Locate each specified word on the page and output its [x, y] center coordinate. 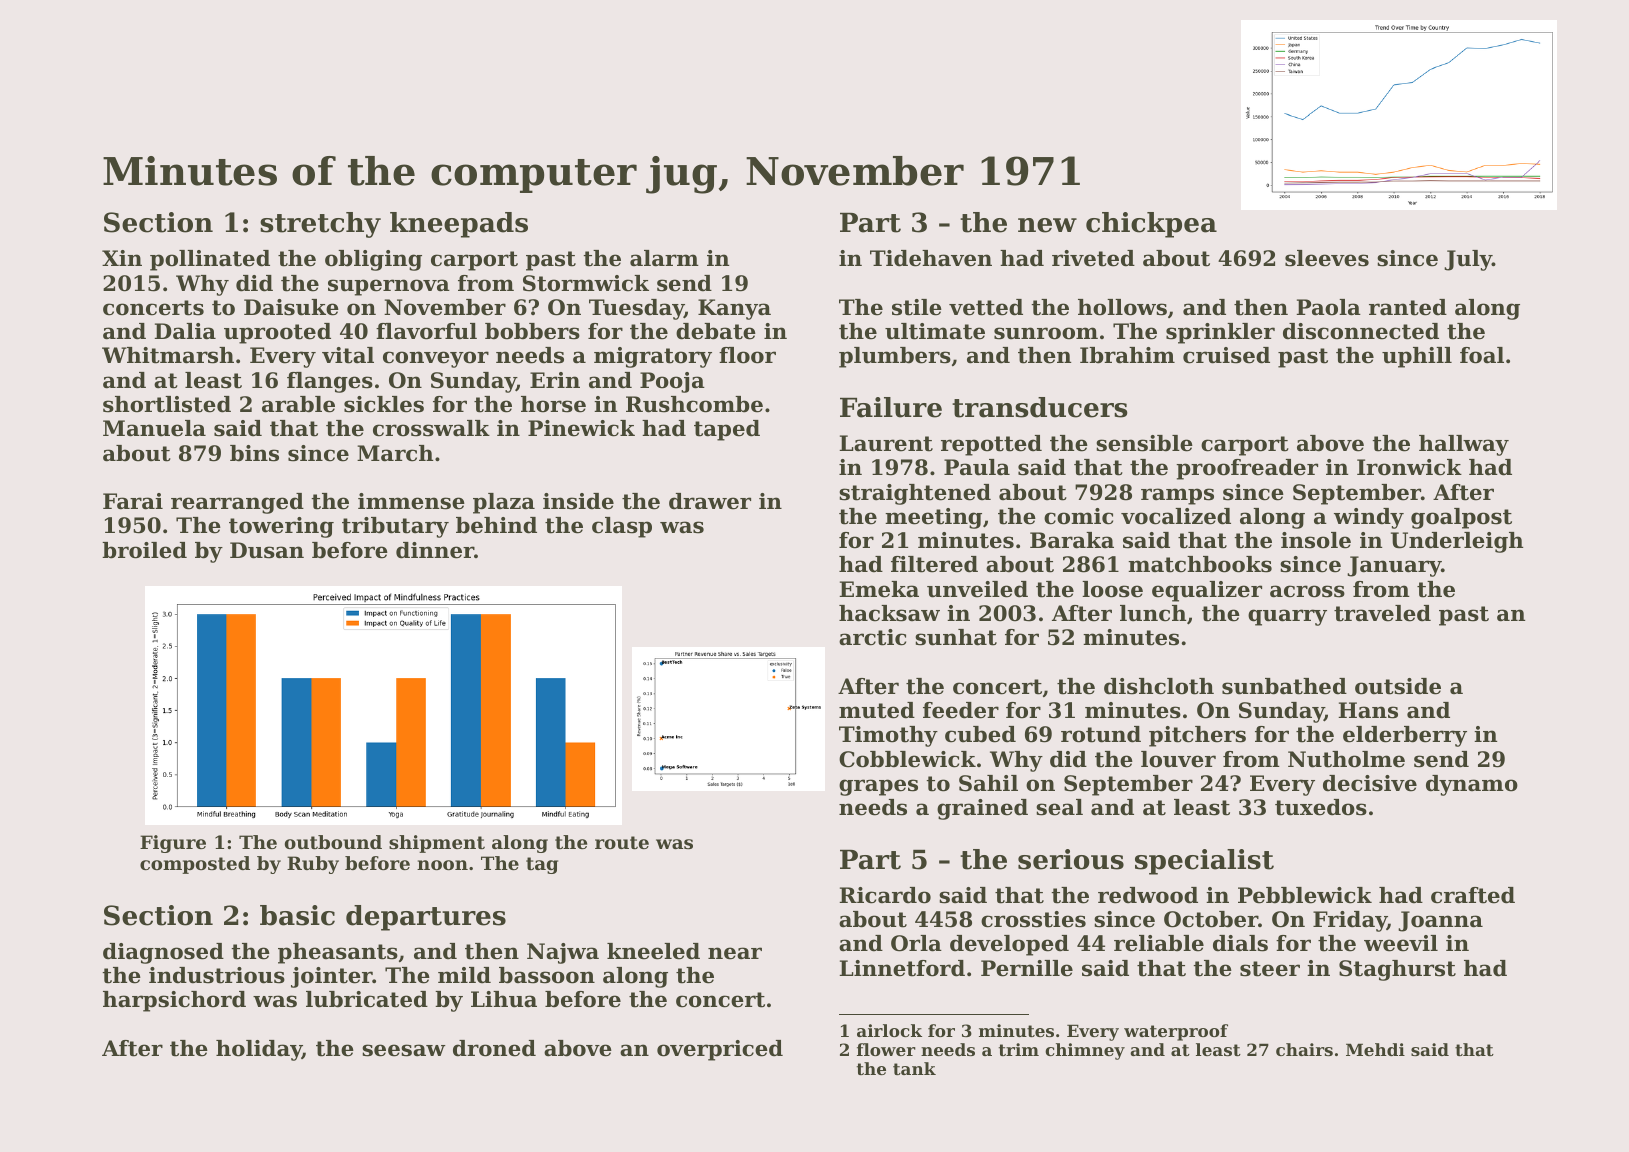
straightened [915, 494]
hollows [1122, 307]
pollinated [210, 260]
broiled [144, 550]
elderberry [1405, 736]
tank [914, 1068]
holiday [259, 1050]
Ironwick [1409, 467]
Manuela [154, 428]
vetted [986, 307]
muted [877, 710]
